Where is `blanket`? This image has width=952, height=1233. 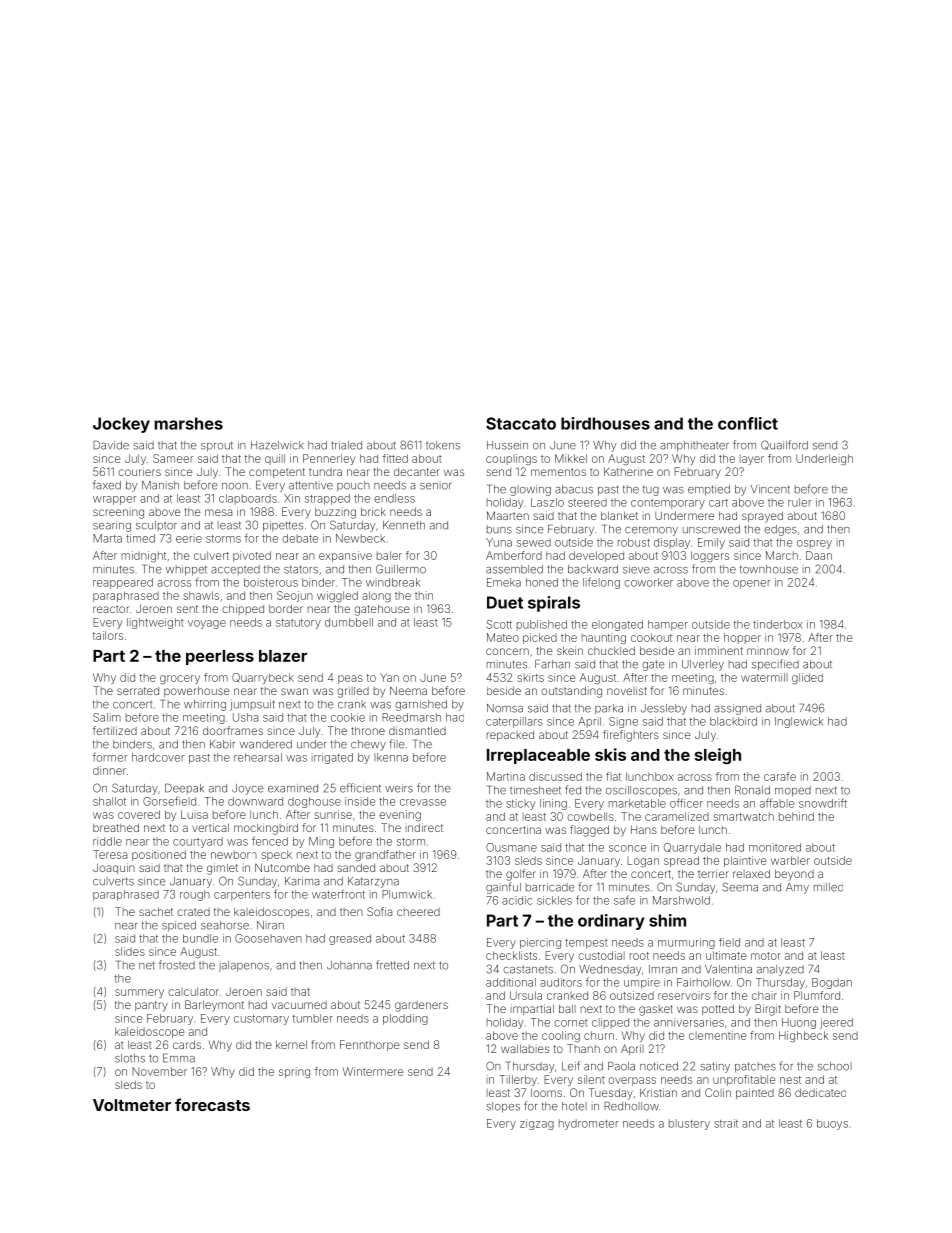
blanket is located at coordinates (619, 515).
